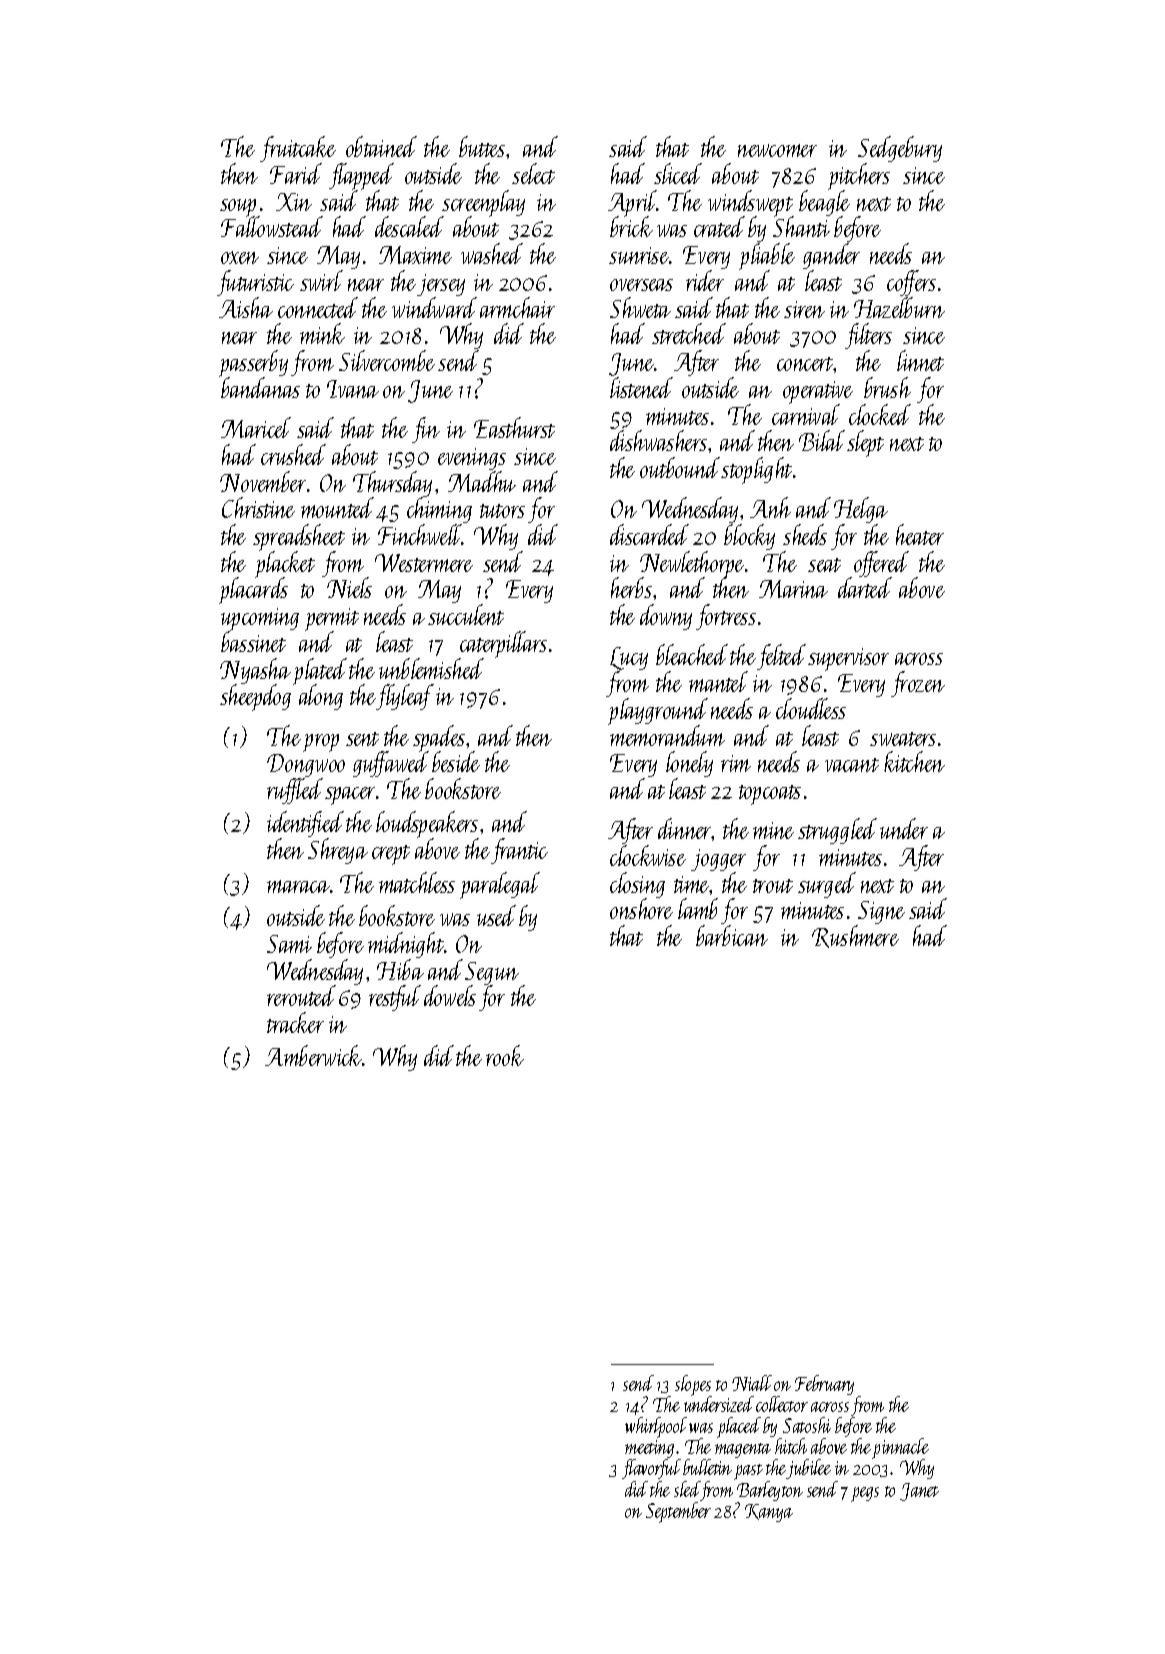 This screenshot has width=1165, height=1654. I want to click on stretched, so click(689, 333).
